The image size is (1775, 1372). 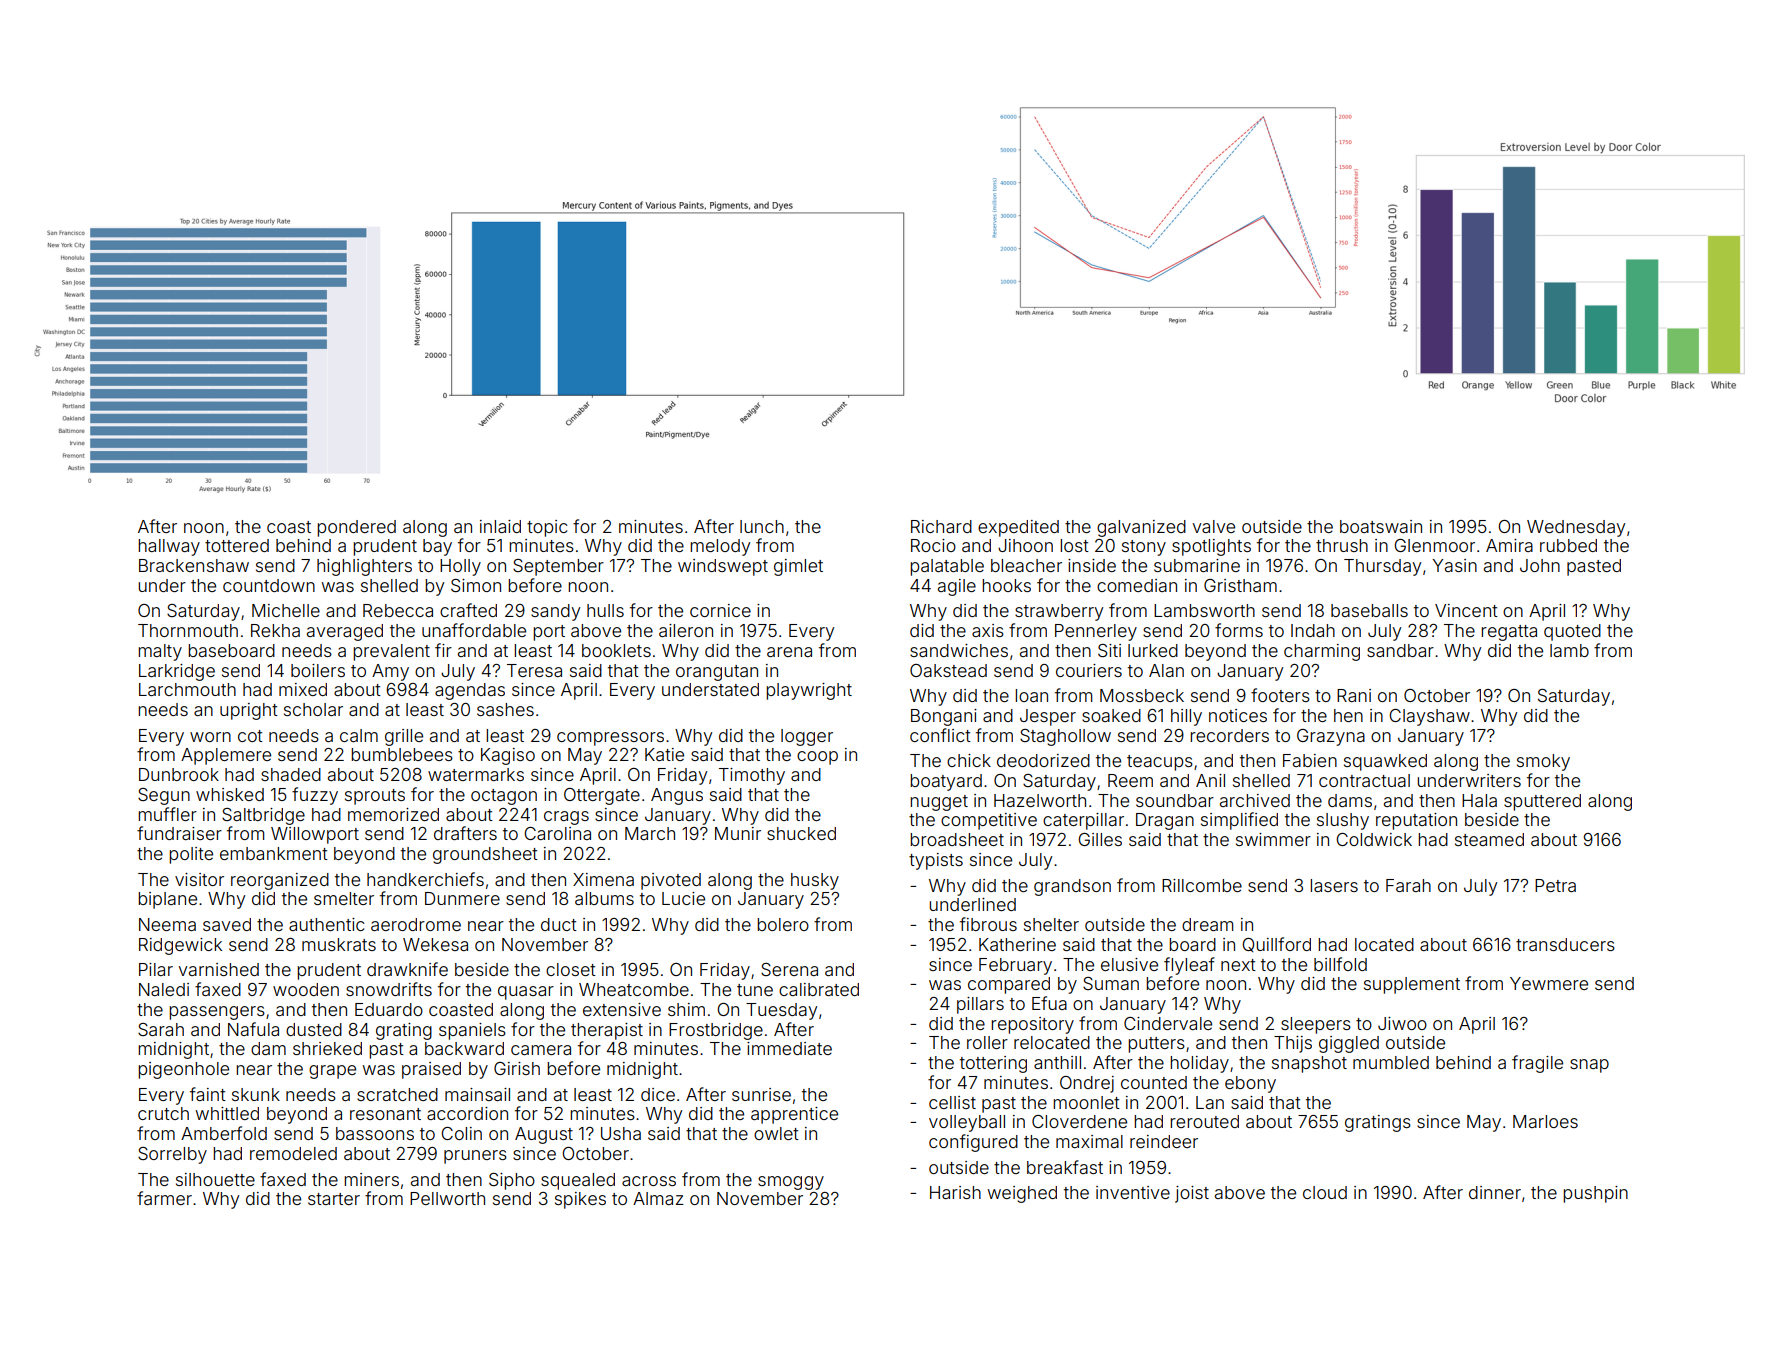 What do you see at coordinates (237, 545) in the document?
I see `tottered` at bounding box center [237, 545].
